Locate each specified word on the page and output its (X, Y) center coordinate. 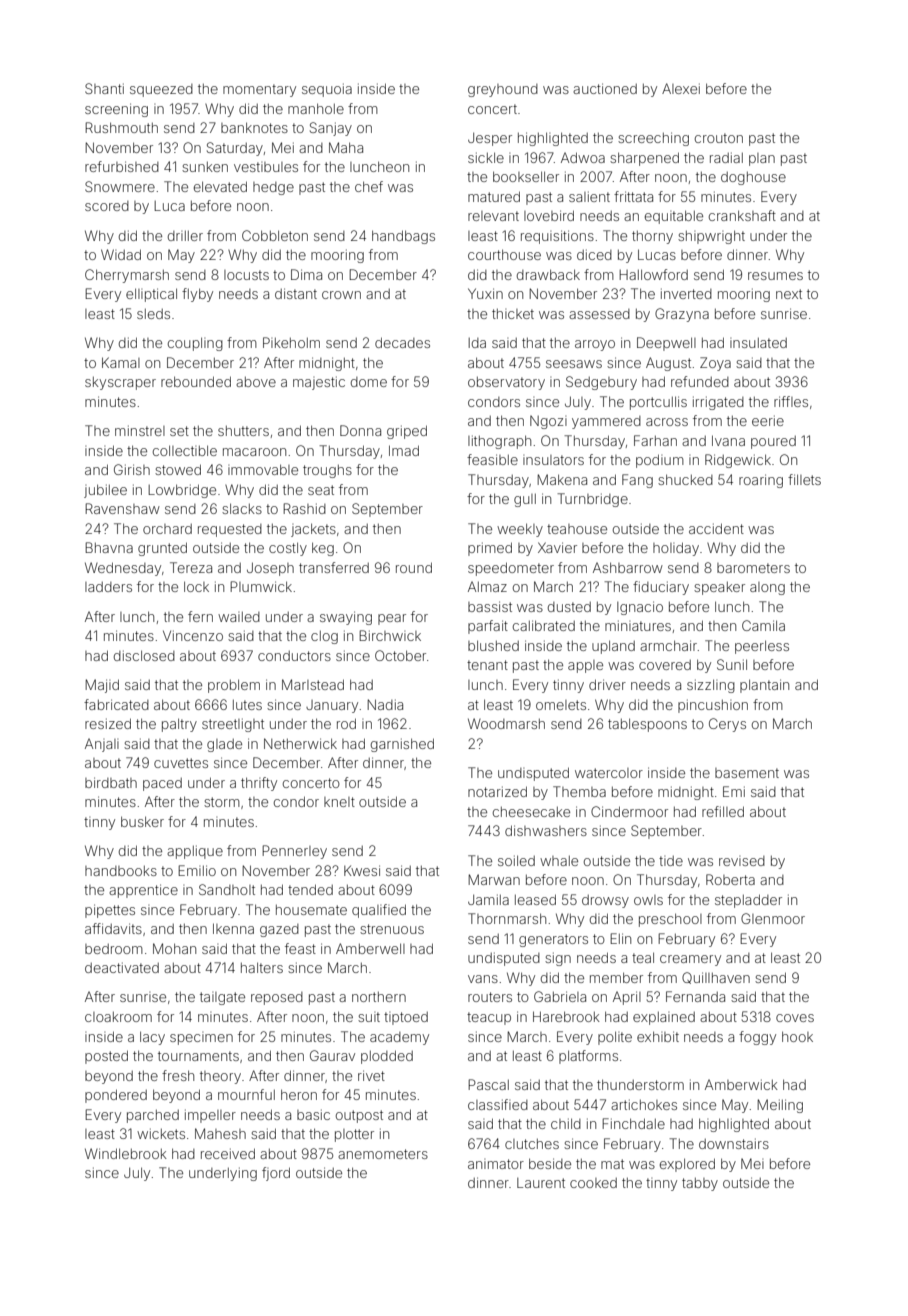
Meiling (780, 1106)
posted (106, 1057)
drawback (548, 274)
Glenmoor (773, 918)
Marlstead (313, 684)
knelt (339, 802)
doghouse (753, 178)
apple (585, 666)
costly (288, 549)
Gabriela (560, 996)
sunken (205, 167)
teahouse (577, 529)
